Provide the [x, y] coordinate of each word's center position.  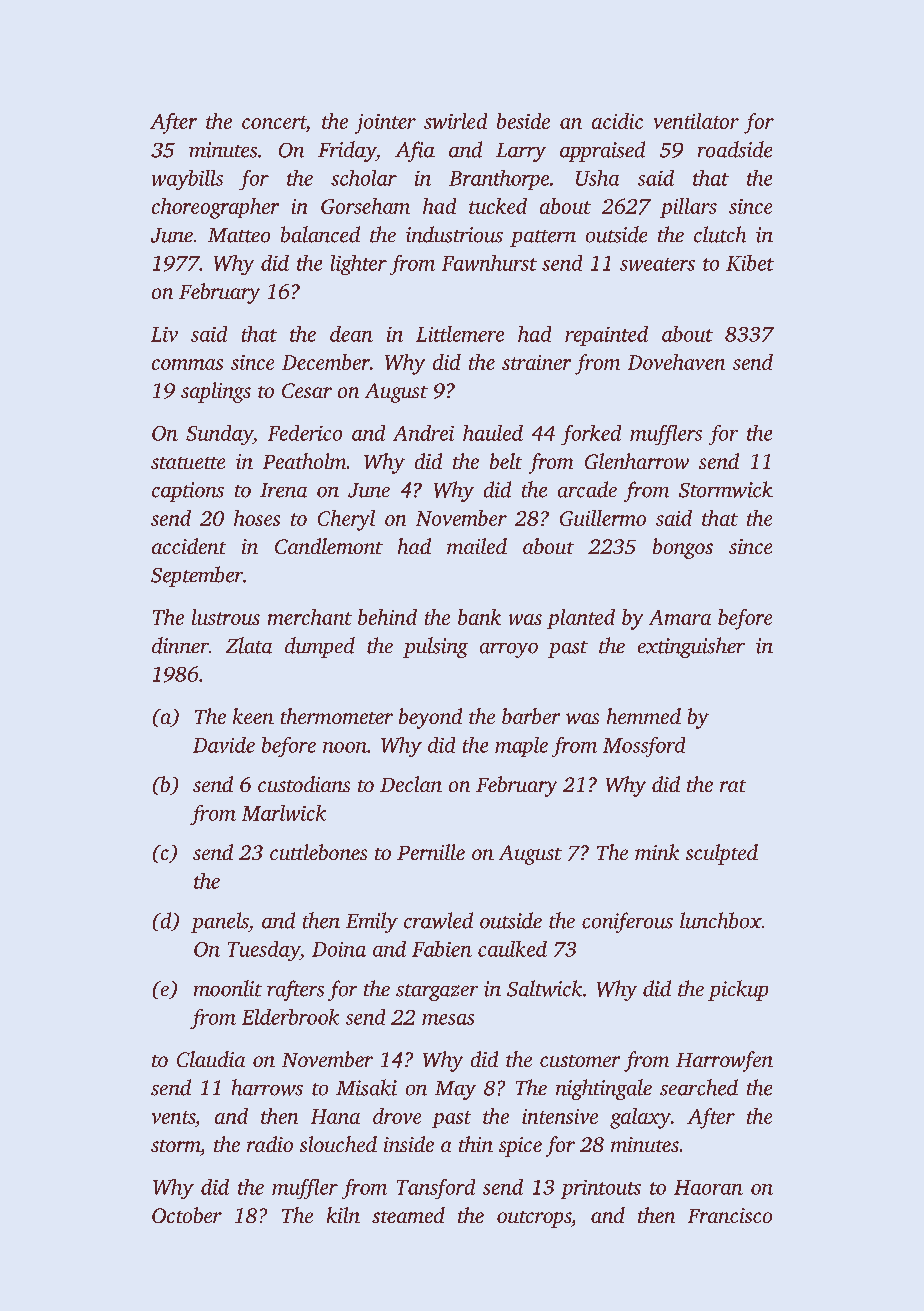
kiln [343, 1215]
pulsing [435, 647]
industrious [454, 234]
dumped [320, 647]
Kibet [750, 263]
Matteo [239, 235]
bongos [683, 548]
